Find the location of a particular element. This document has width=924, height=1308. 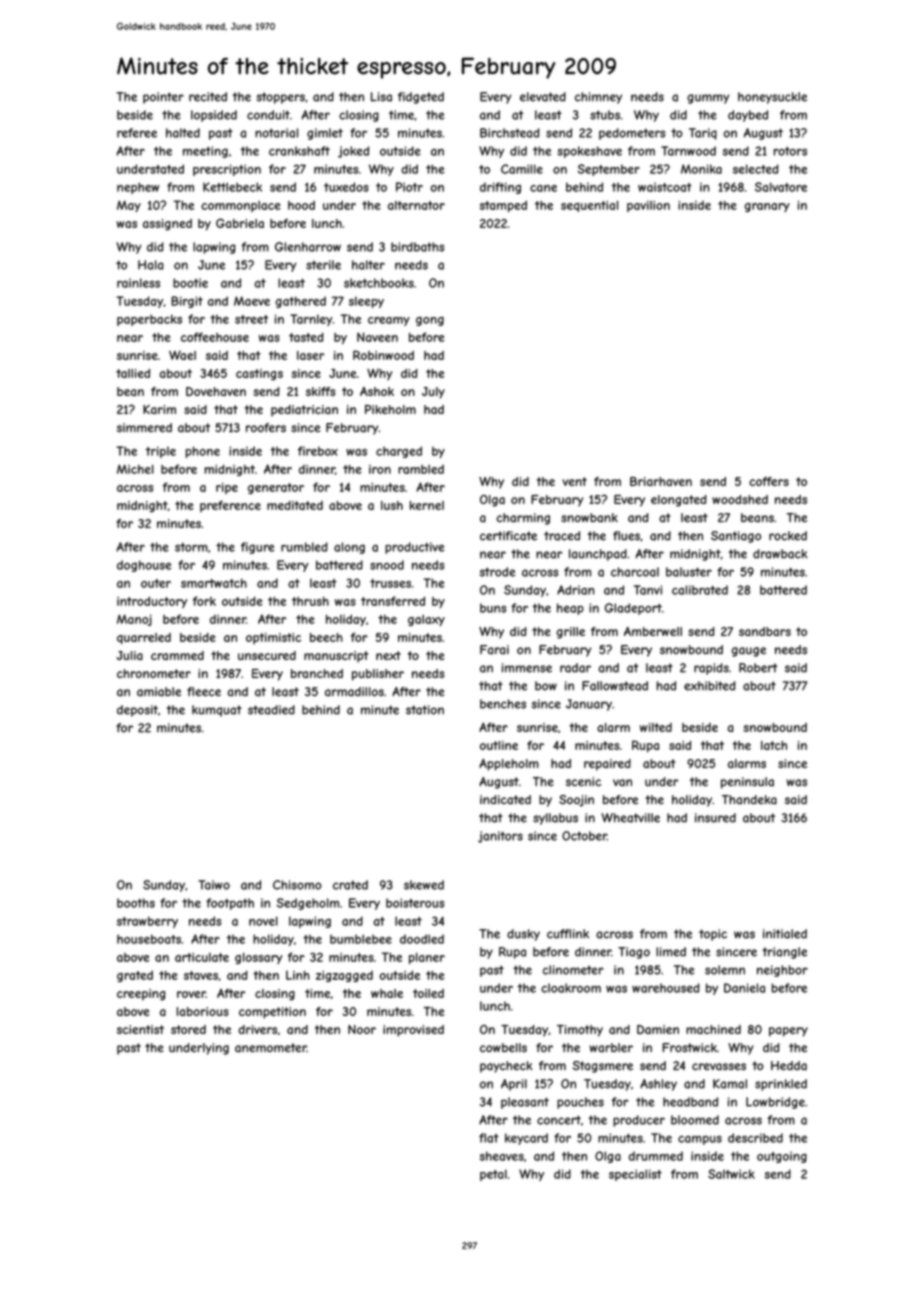

toiled is located at coordinates (428, 993).
